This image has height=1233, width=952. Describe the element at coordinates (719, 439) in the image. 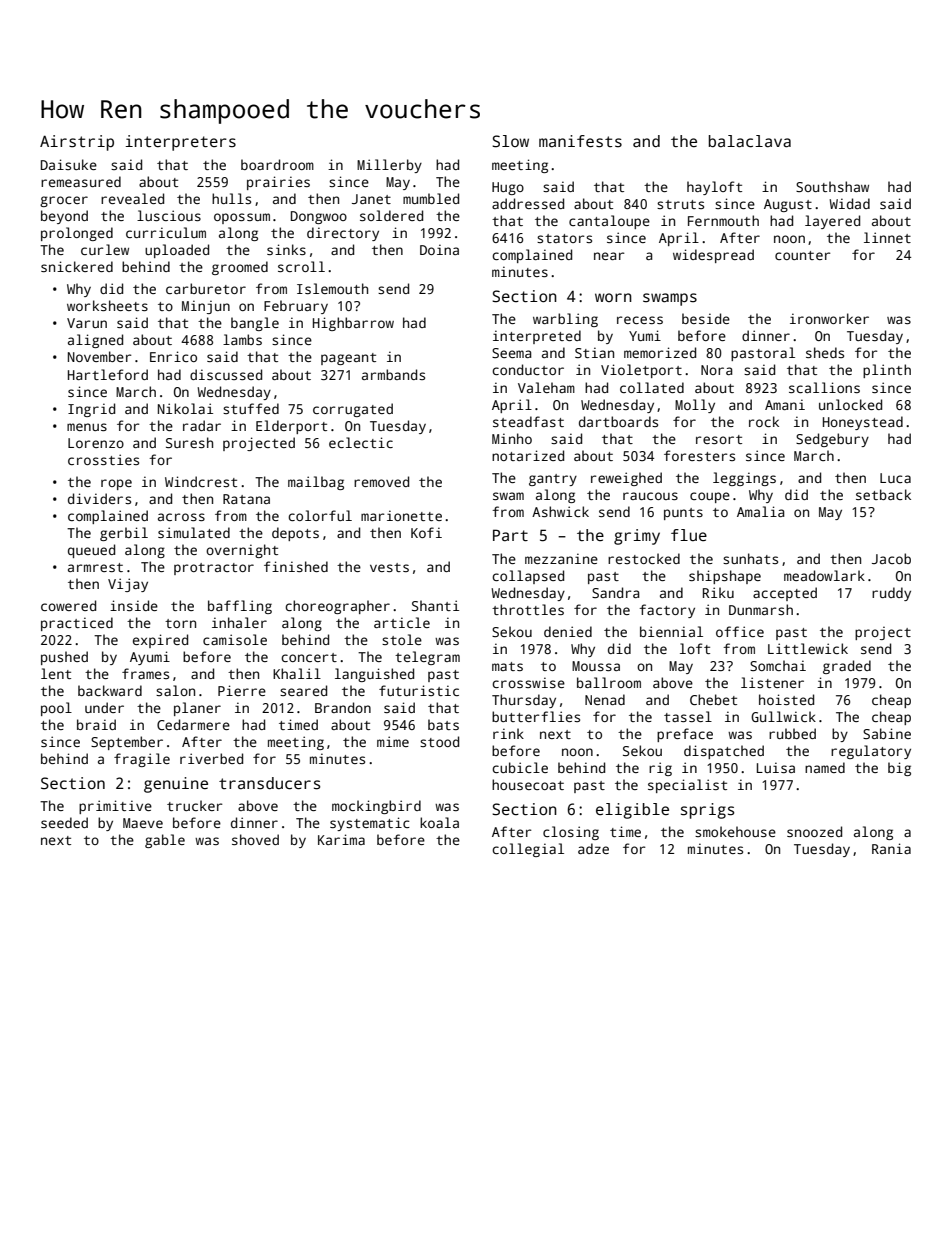

I see `resort` at that location.
